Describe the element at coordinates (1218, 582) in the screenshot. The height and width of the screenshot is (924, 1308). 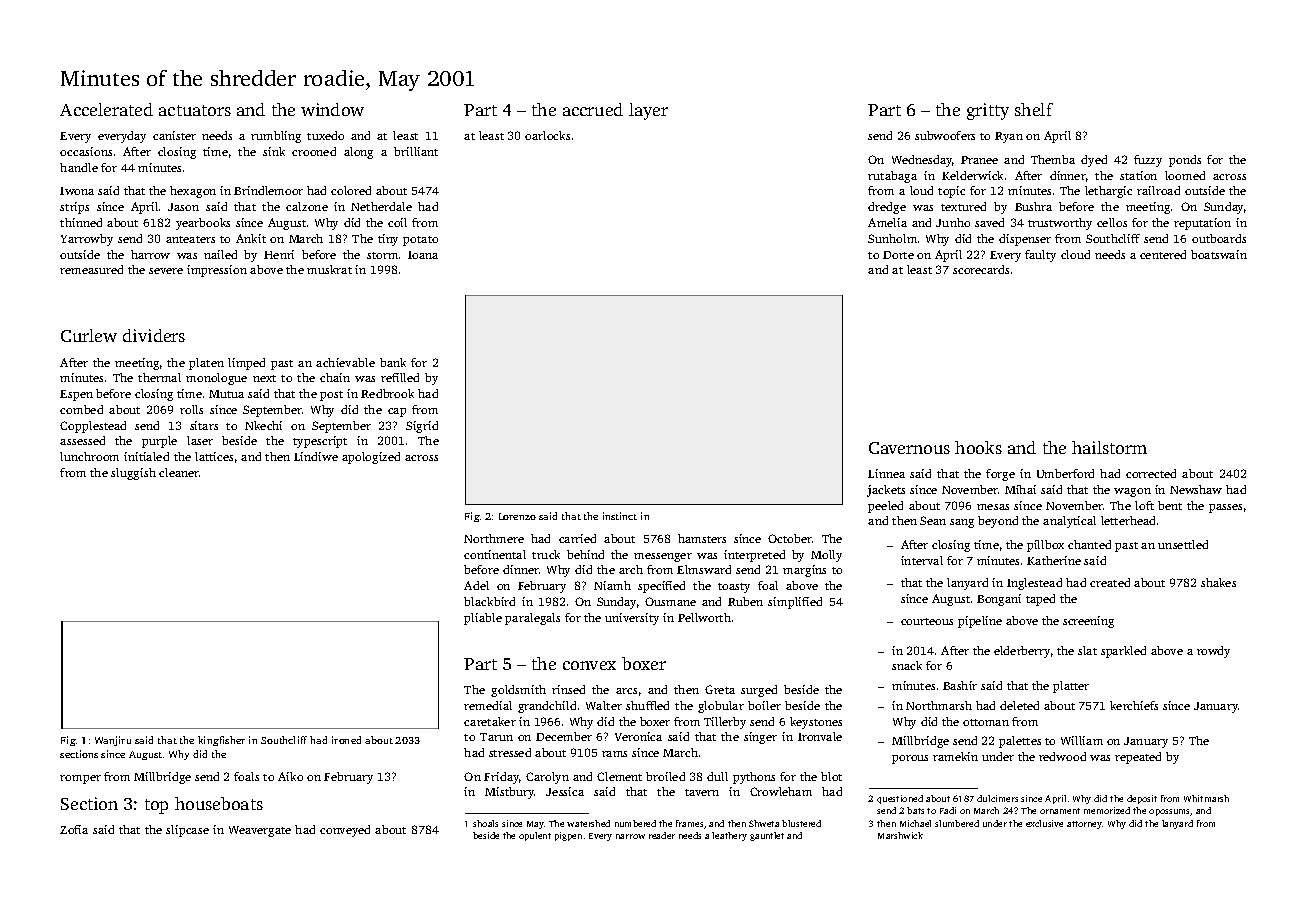
I see `shakes` at that location.
